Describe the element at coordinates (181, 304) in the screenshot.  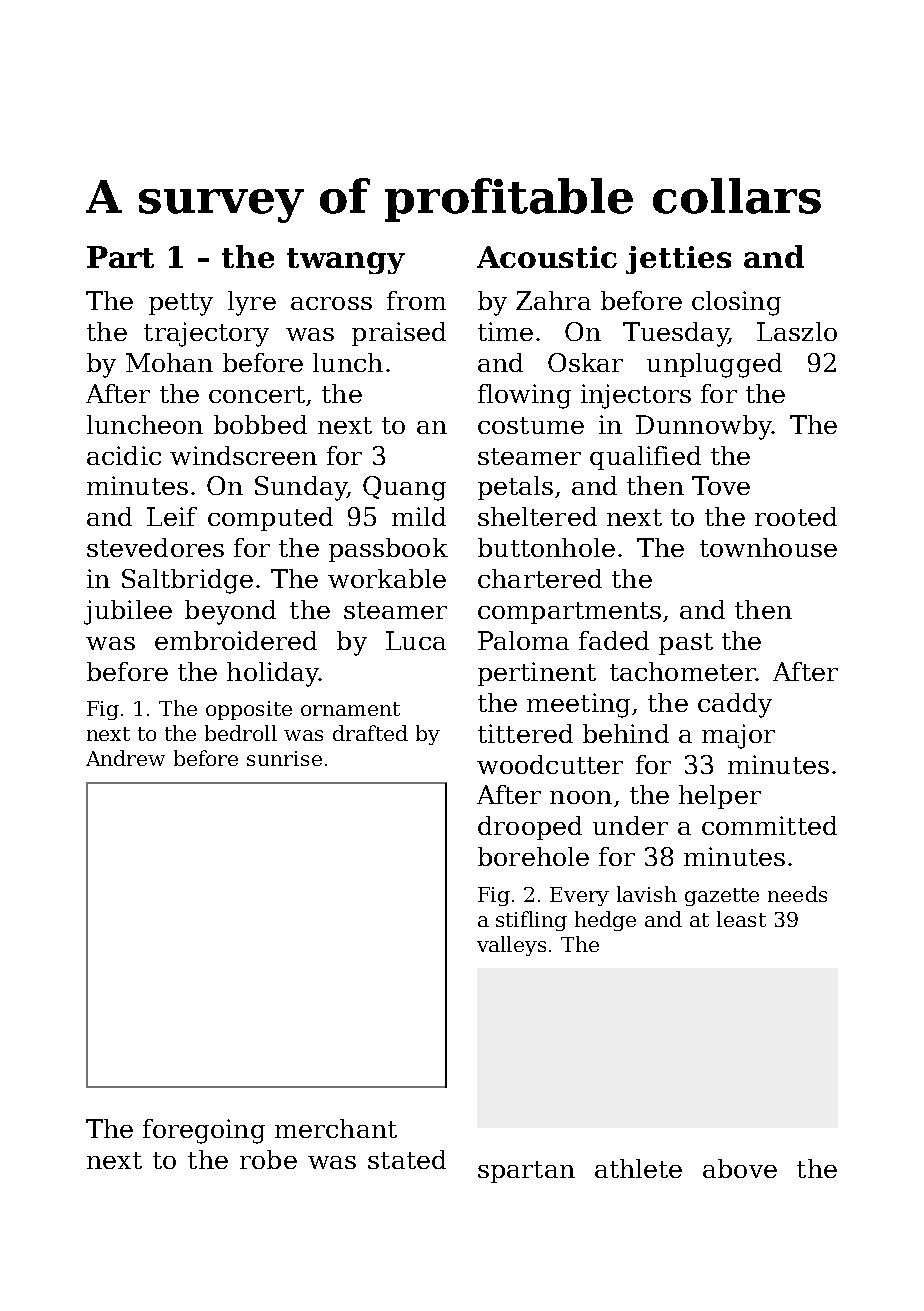
I see `petty` at that location.
